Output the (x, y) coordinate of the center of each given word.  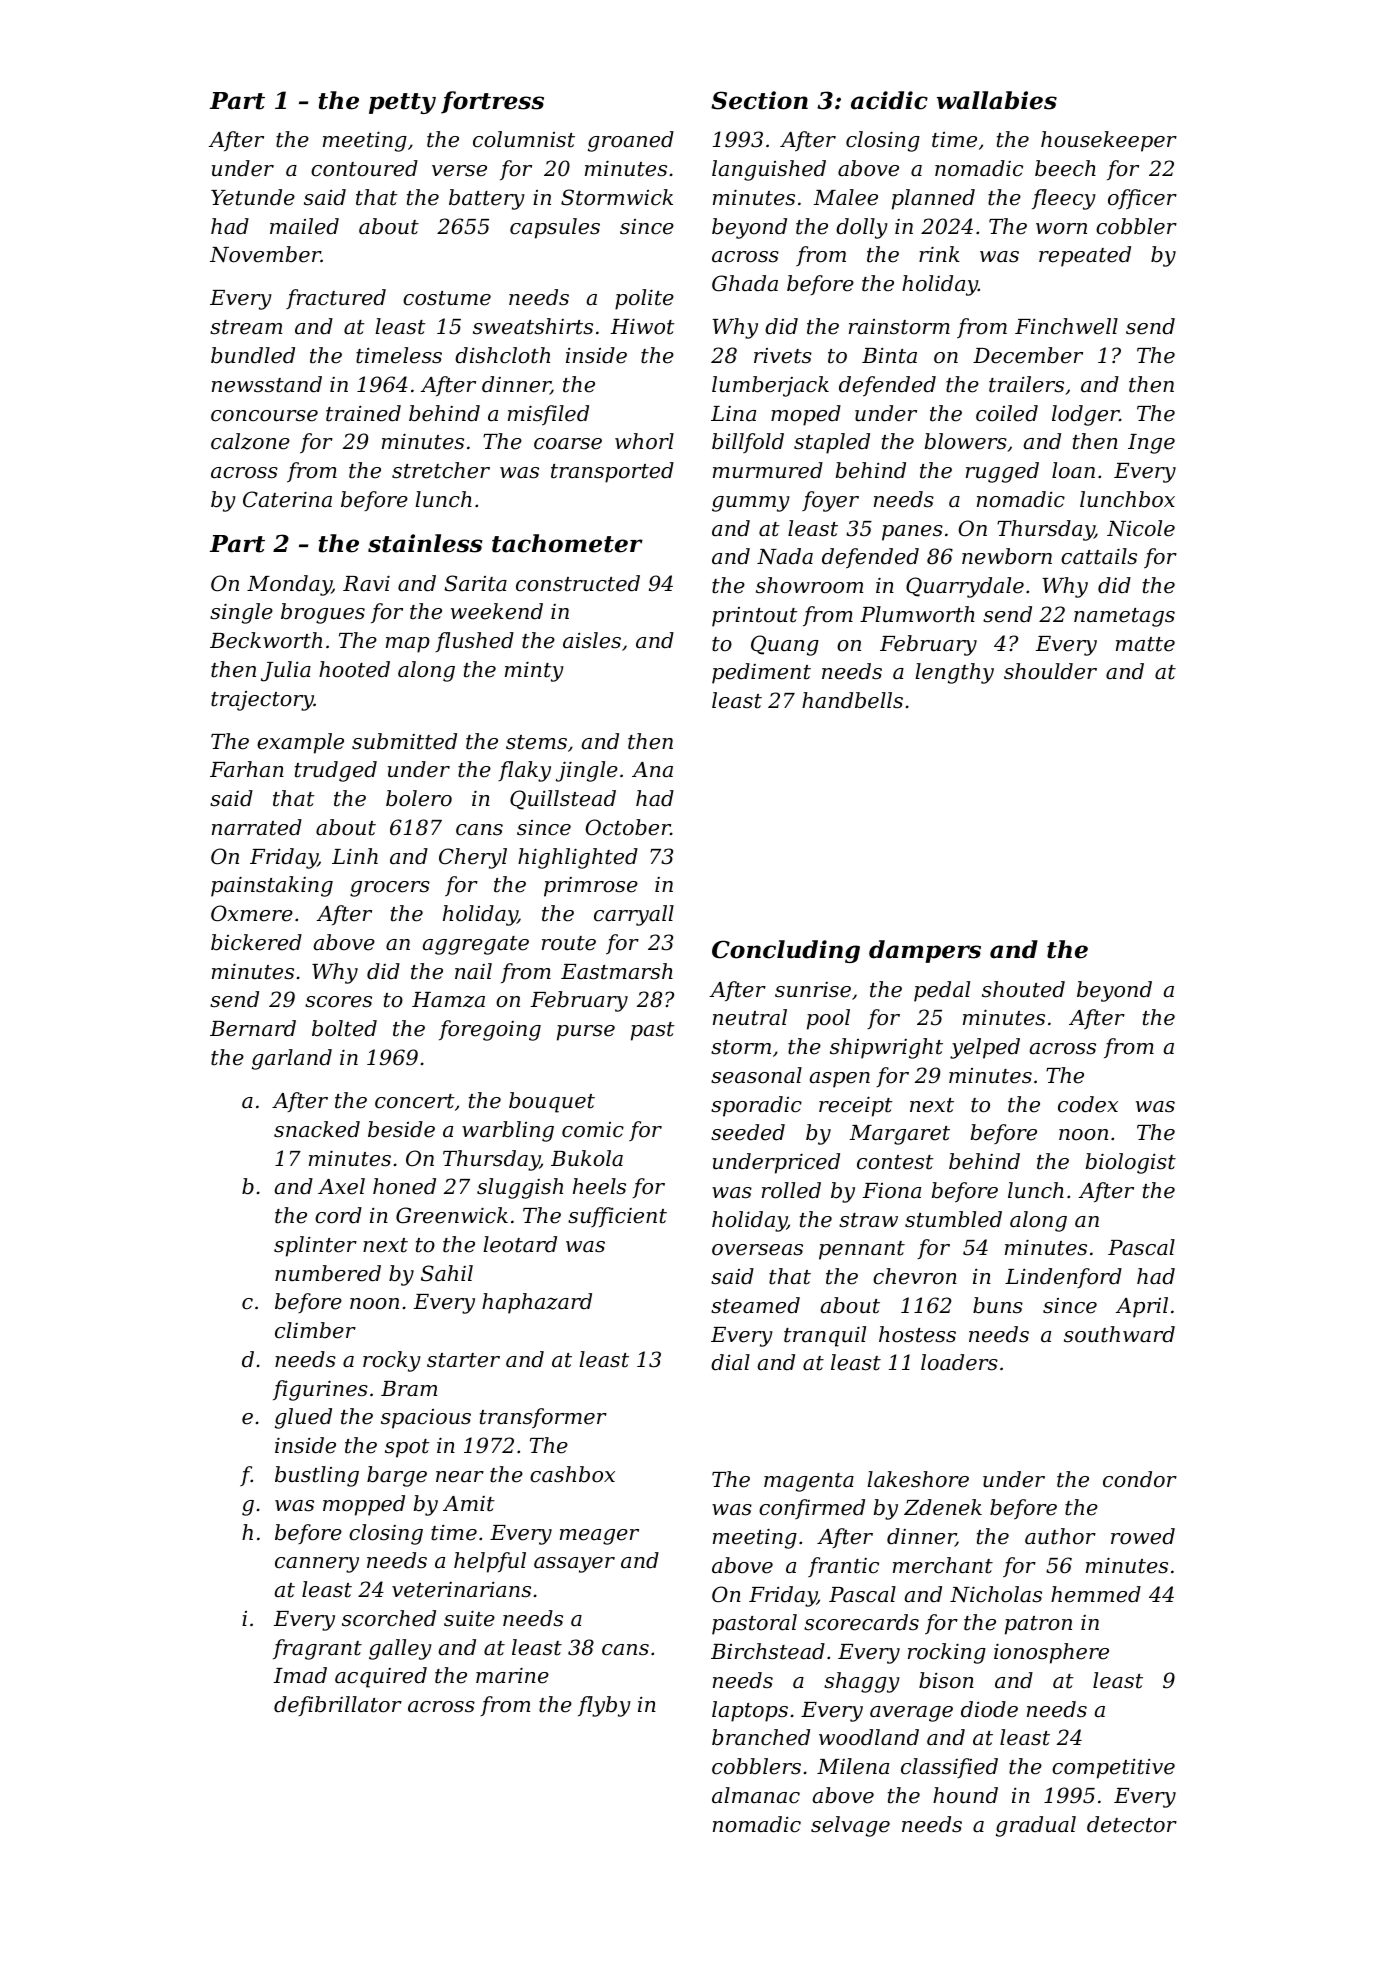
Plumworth (917, 614)
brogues (323, 613)
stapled (832, 443)
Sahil (447, 1273)
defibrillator (338, 1706)
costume (447, 298)
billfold (748, 443)
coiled (1007, 413)
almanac (756, 1795)
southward (1119, 1334)
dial (730, 1362)
